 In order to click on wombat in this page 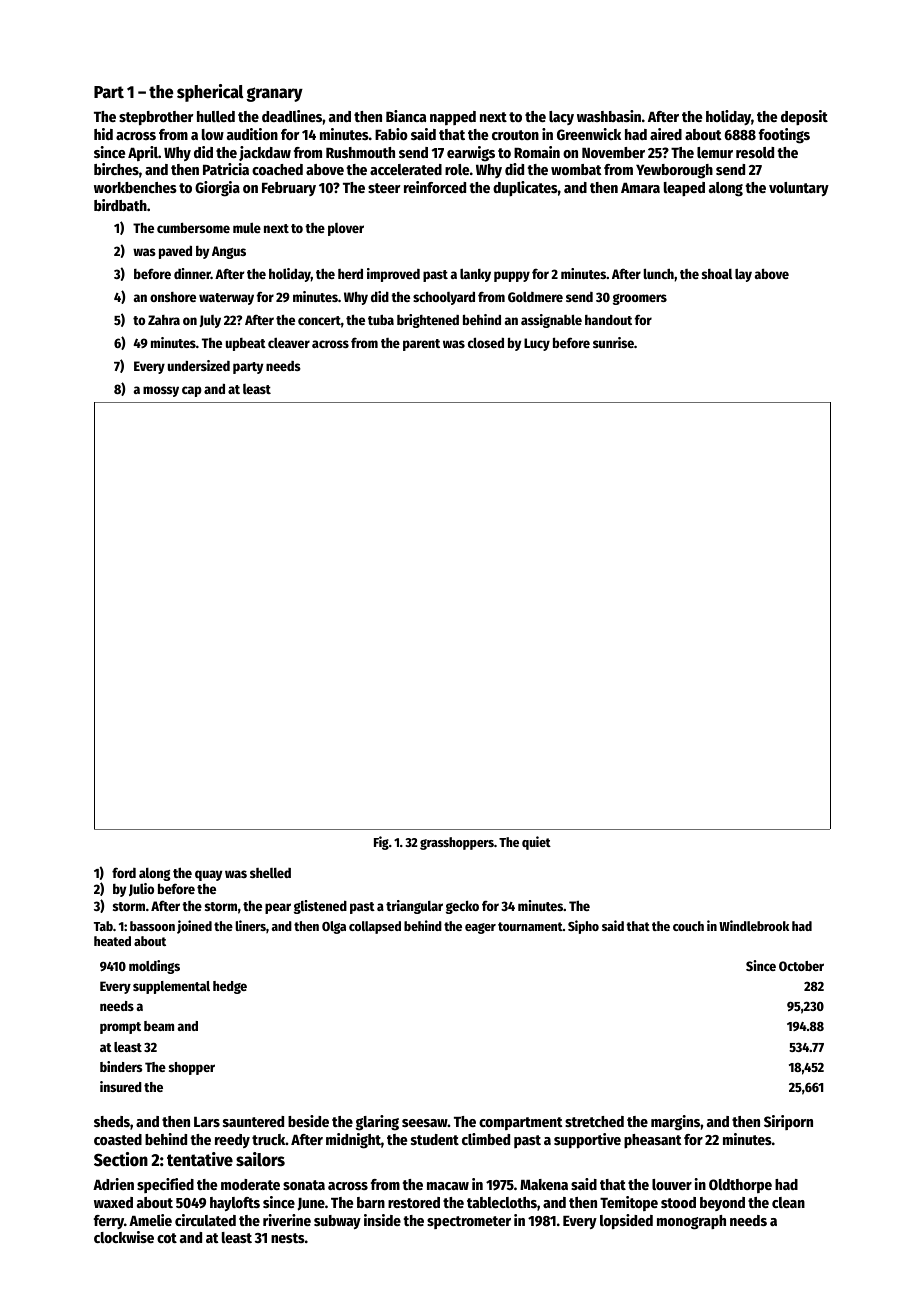, I will do `click(576, 169)`.
